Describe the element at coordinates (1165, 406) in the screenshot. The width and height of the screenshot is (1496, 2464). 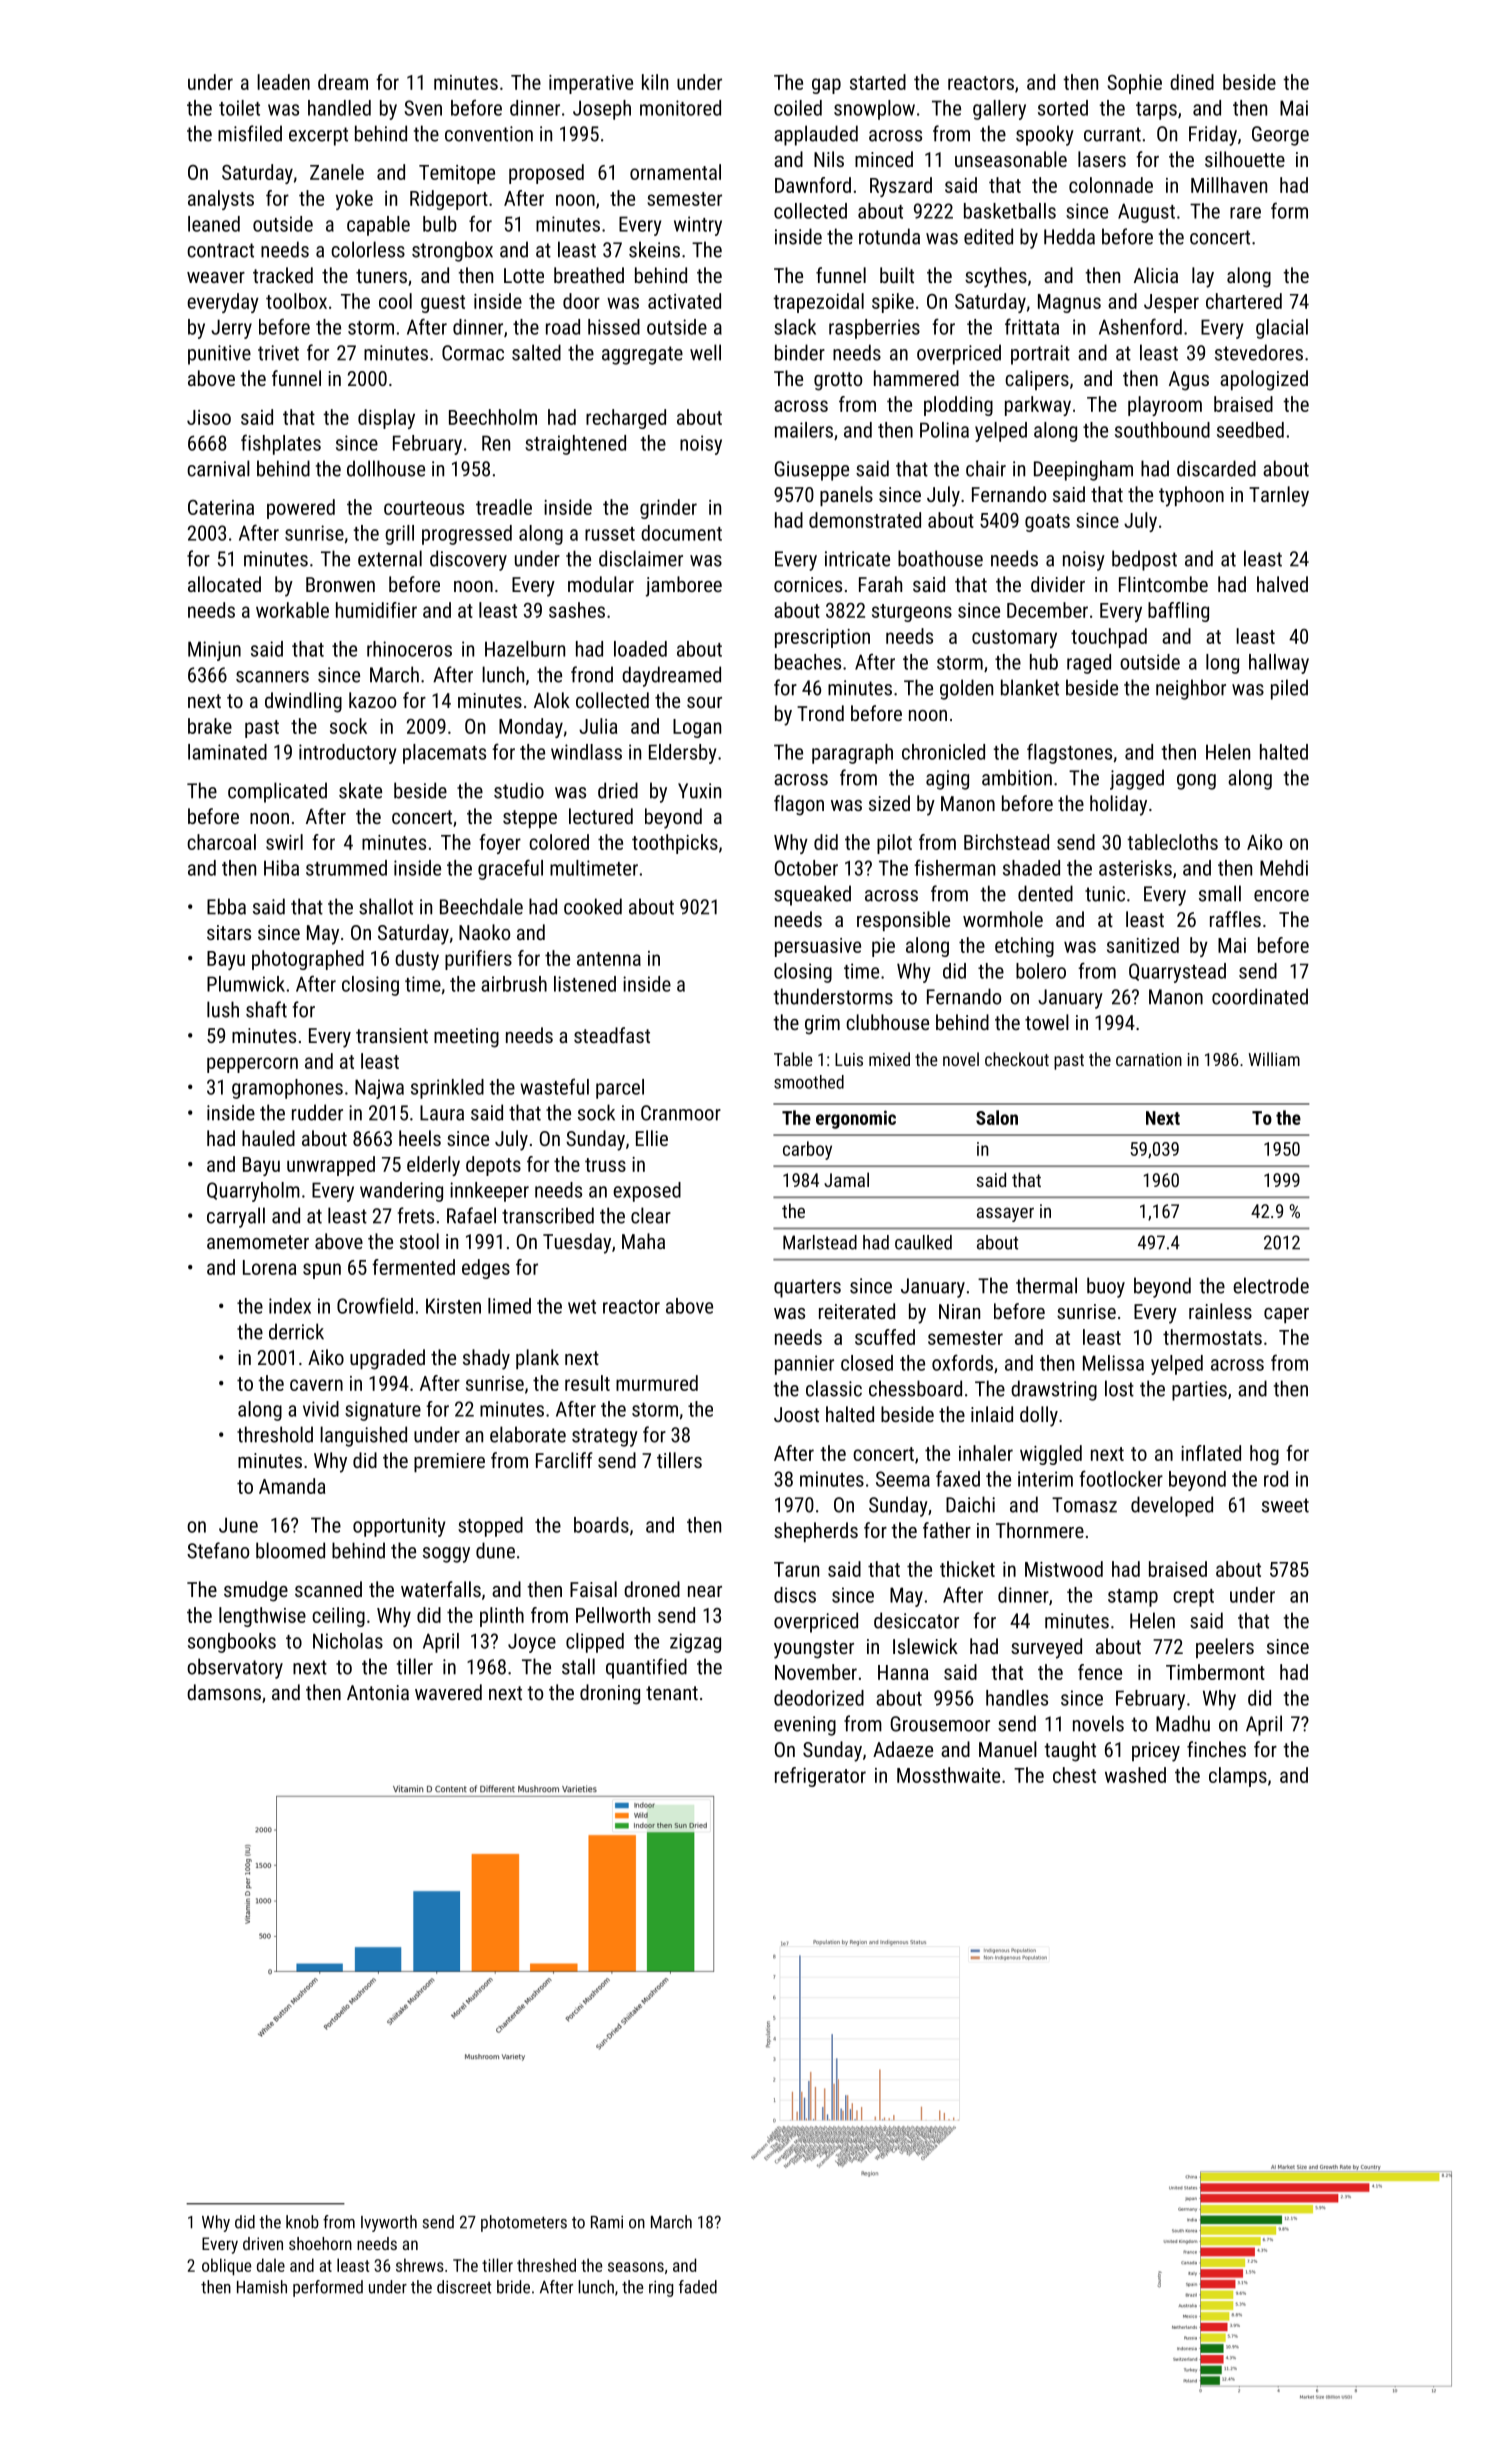
I see `playroom` at that location.
